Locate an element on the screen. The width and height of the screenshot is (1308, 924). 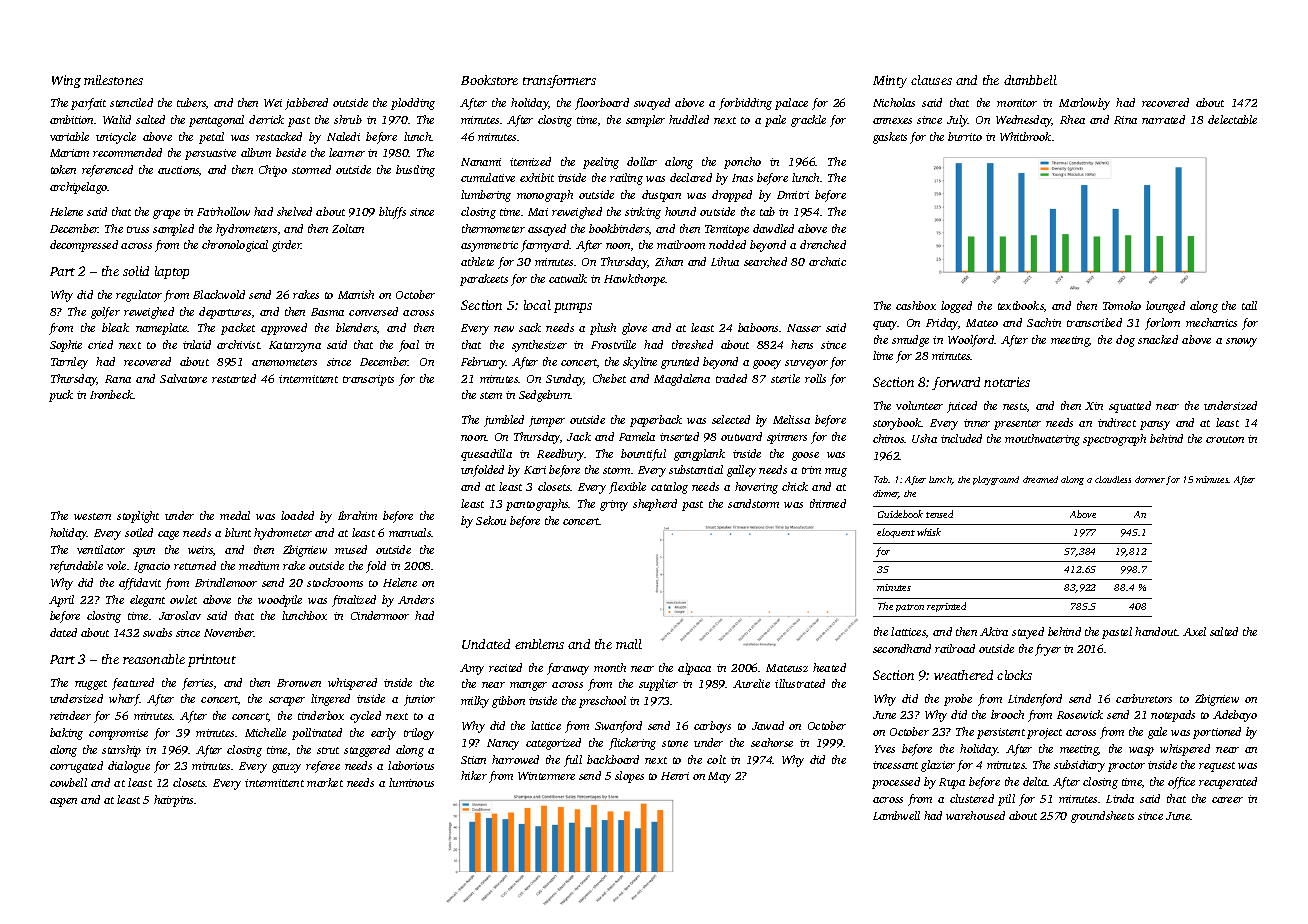
inlaid is located at coordinates (197, 344).
